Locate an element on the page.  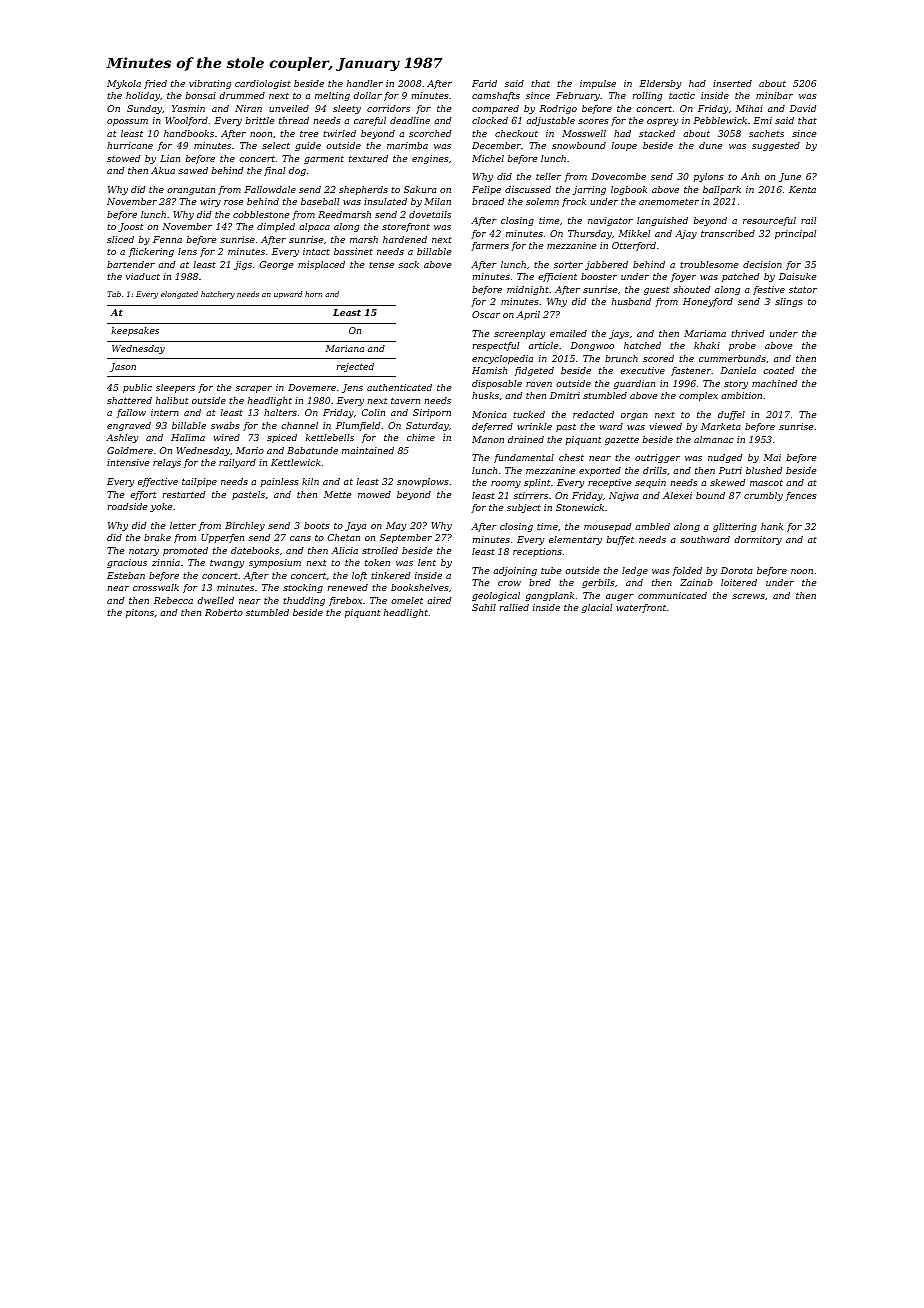
duffel is located at coordinates (731, 415).
